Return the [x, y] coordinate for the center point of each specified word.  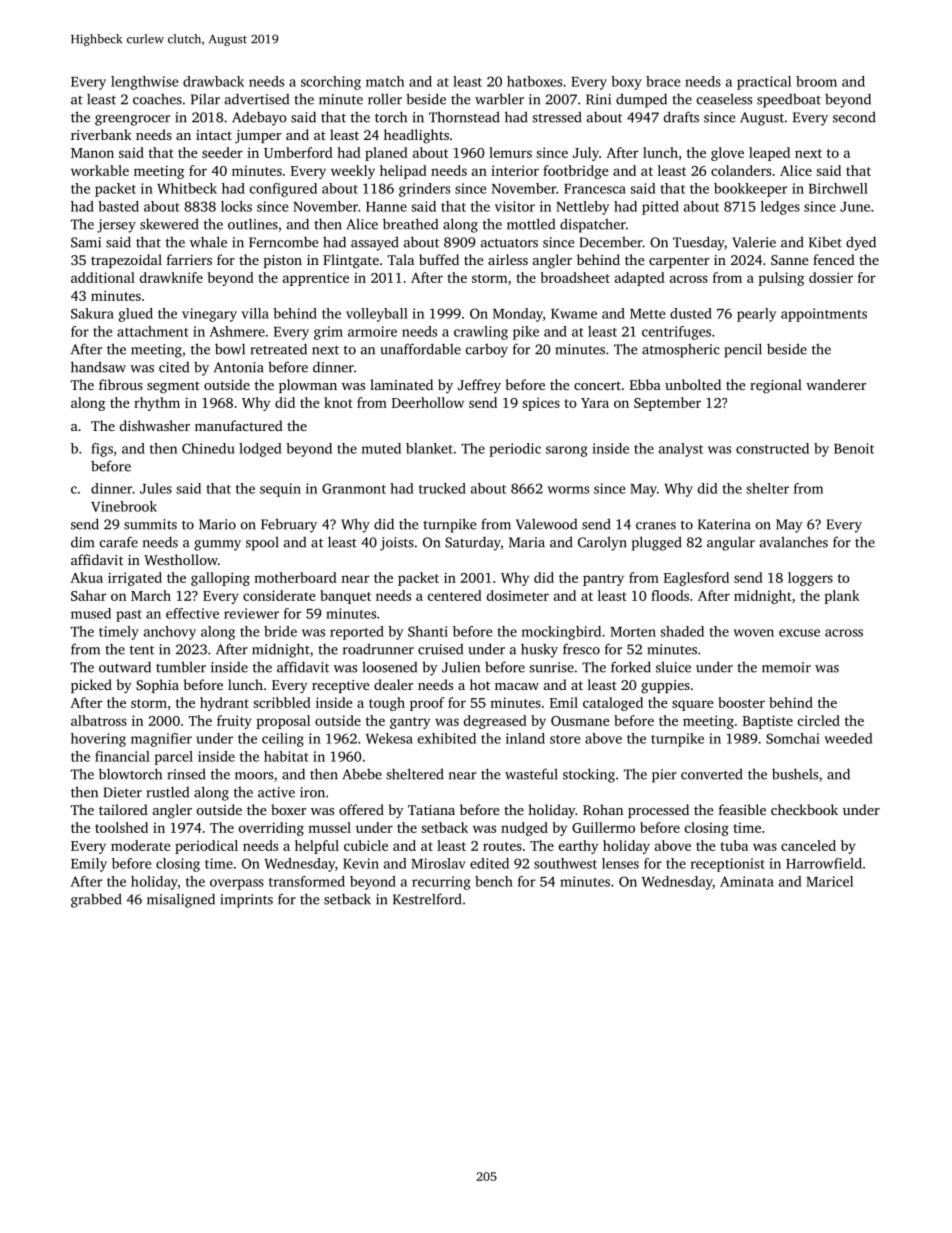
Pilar [205, 99]
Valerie [754, 242]
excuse [799, 633]
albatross [99, 720]
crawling [481, 333]
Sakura [92, 313]
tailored [123, 809]
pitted [660, 208]
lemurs [510, 152]
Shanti [428, 631]
